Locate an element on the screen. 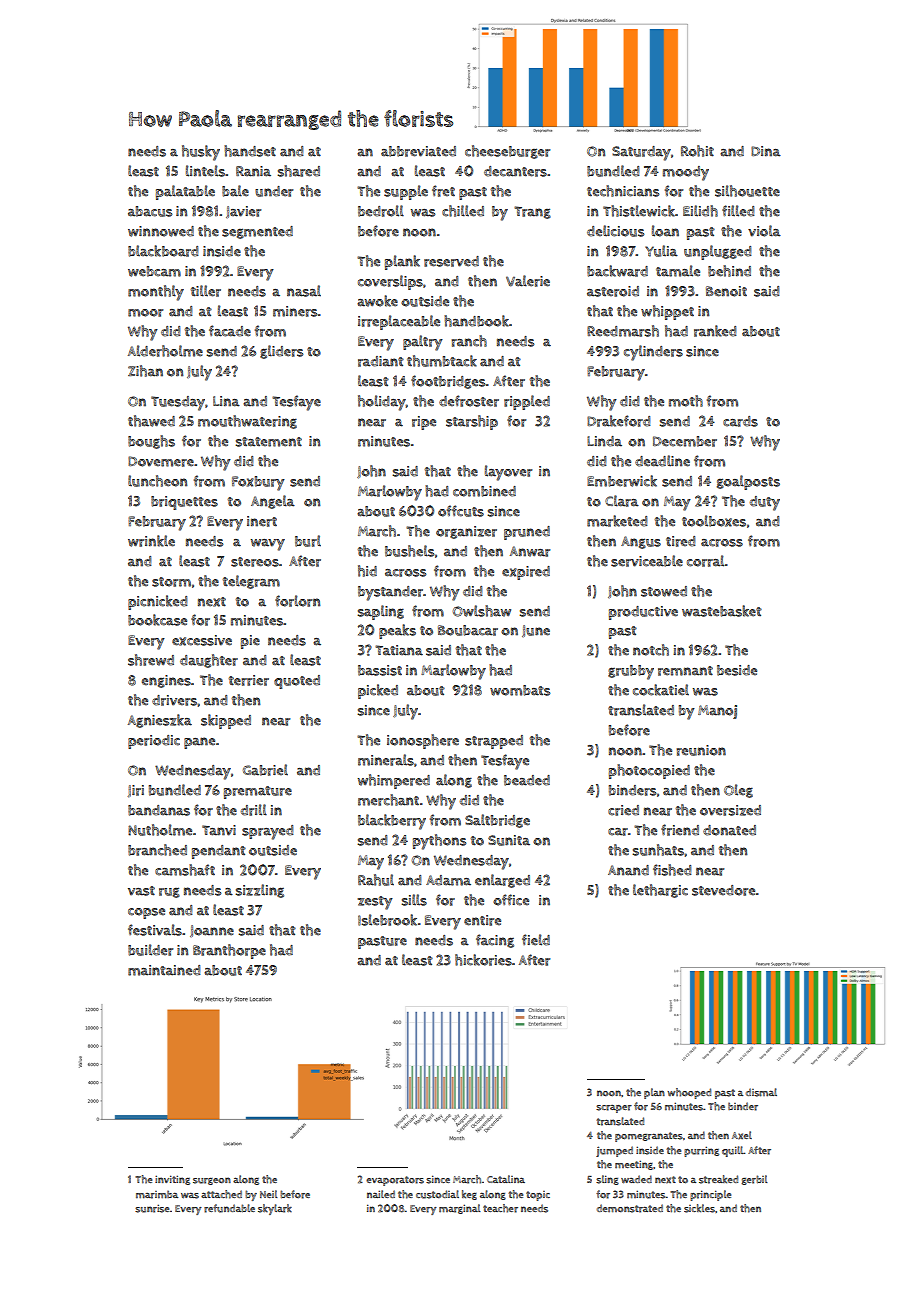 The height and width of the screenshot is (1316, 908). sills is located at coordinates (414, 900).
